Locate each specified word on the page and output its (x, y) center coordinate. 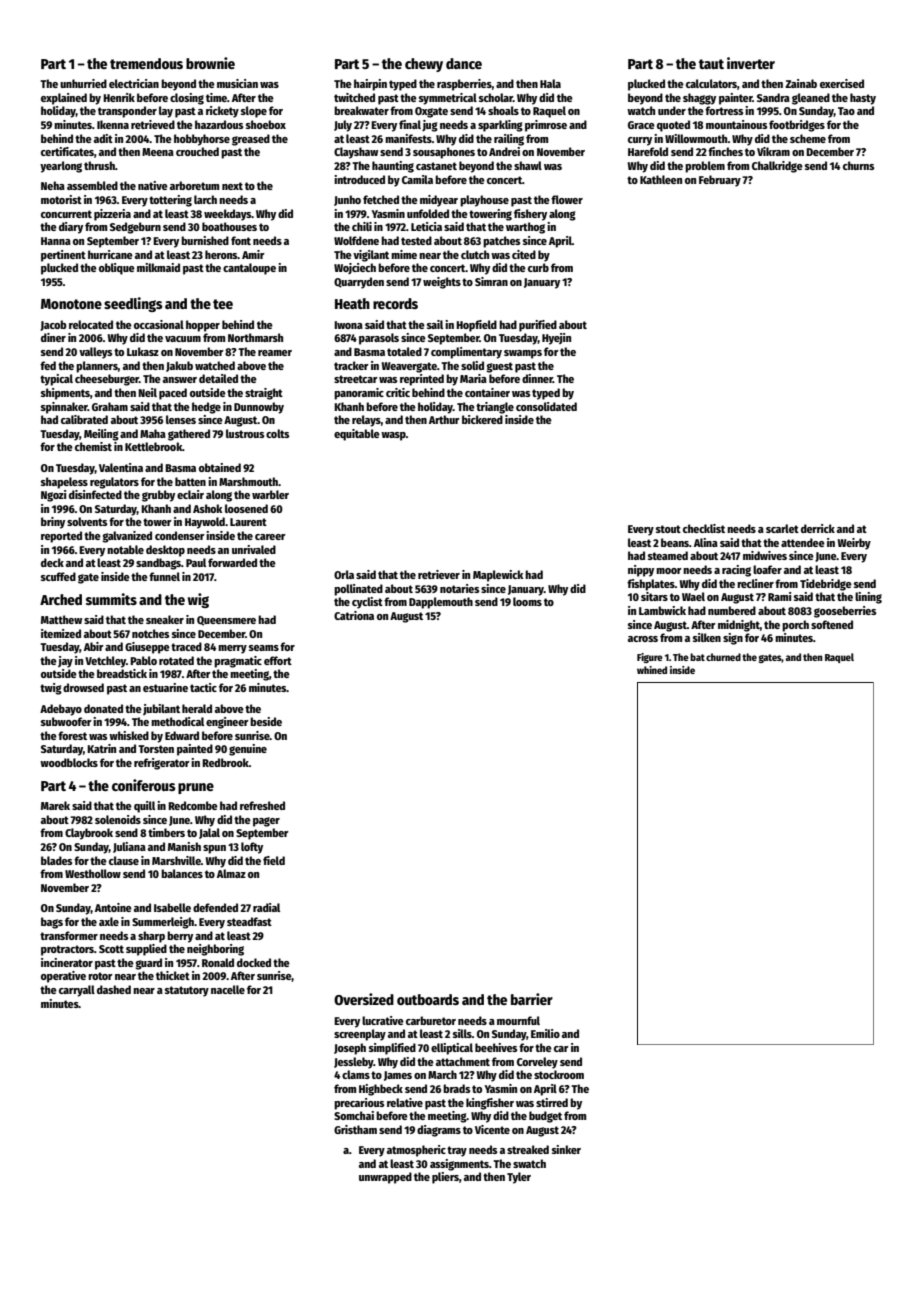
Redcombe (193, 805)
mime (404, 254)
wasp (393, 436)
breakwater (361, 110)
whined (652, 670)
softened (832, 624)
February (720, 181)
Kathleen (661, 179)
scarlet (782, 528)
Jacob (53, 325)
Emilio (545, 1033)
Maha (153, 433)
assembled (92, 185)
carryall (77, 991)
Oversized (364, 999)
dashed (114, 989)
